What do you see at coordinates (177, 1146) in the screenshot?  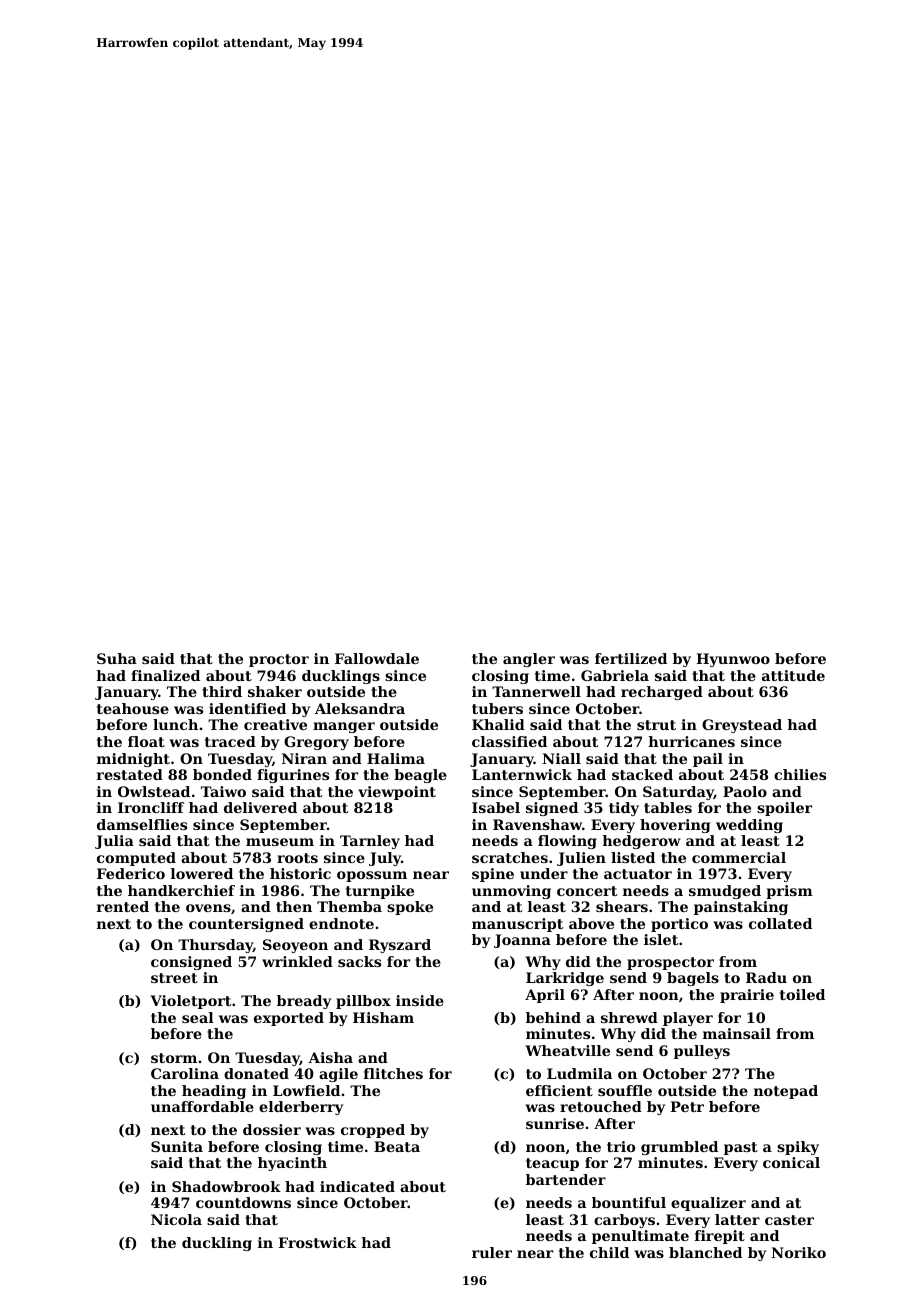 I see `Sunita` at bounding box center [177, 1146].
